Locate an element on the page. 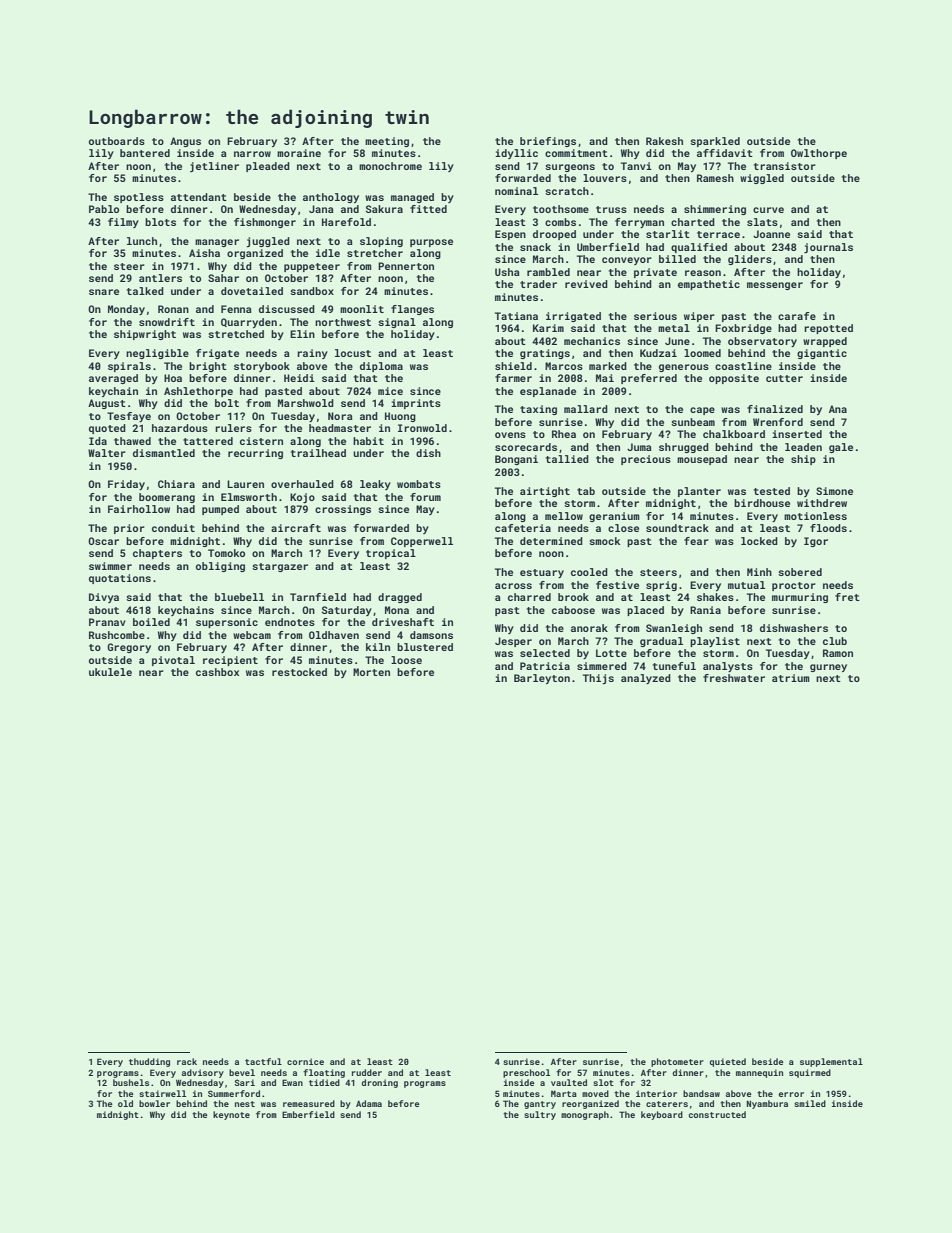  thudding is located at coordinates (149, 1062).
